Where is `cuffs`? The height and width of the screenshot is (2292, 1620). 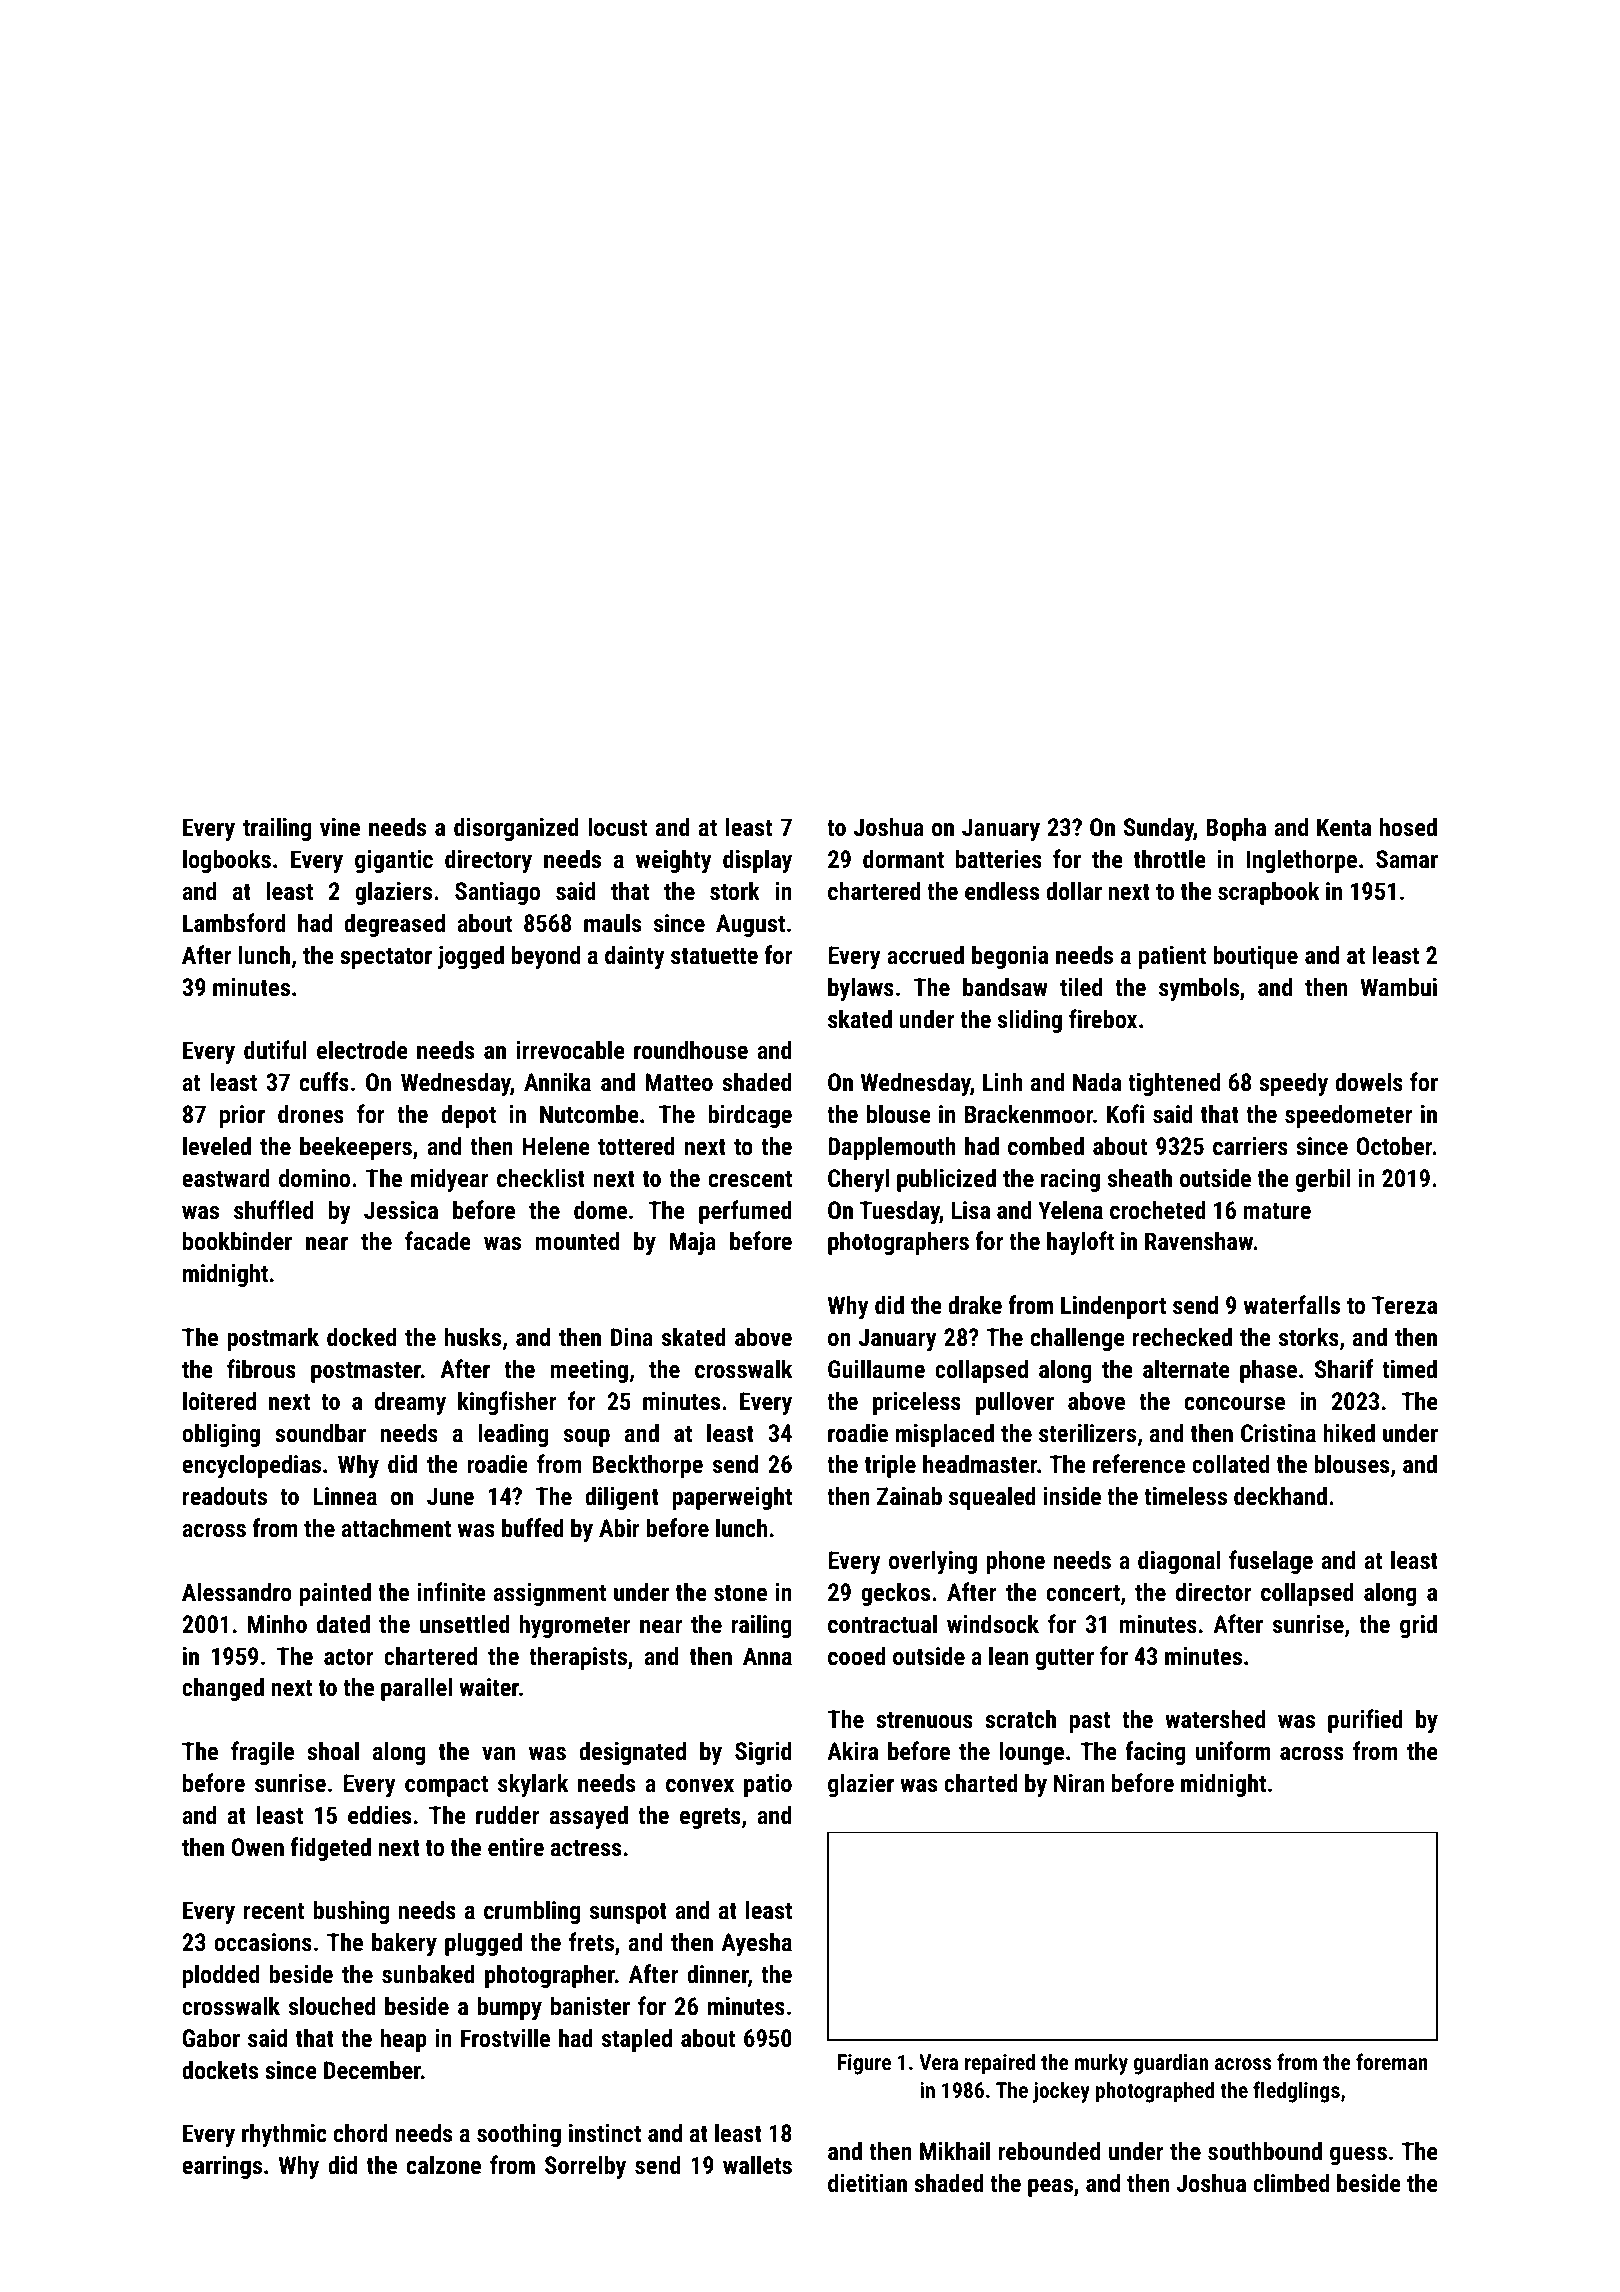
cuffs is located at coordinates (324, 1081).
